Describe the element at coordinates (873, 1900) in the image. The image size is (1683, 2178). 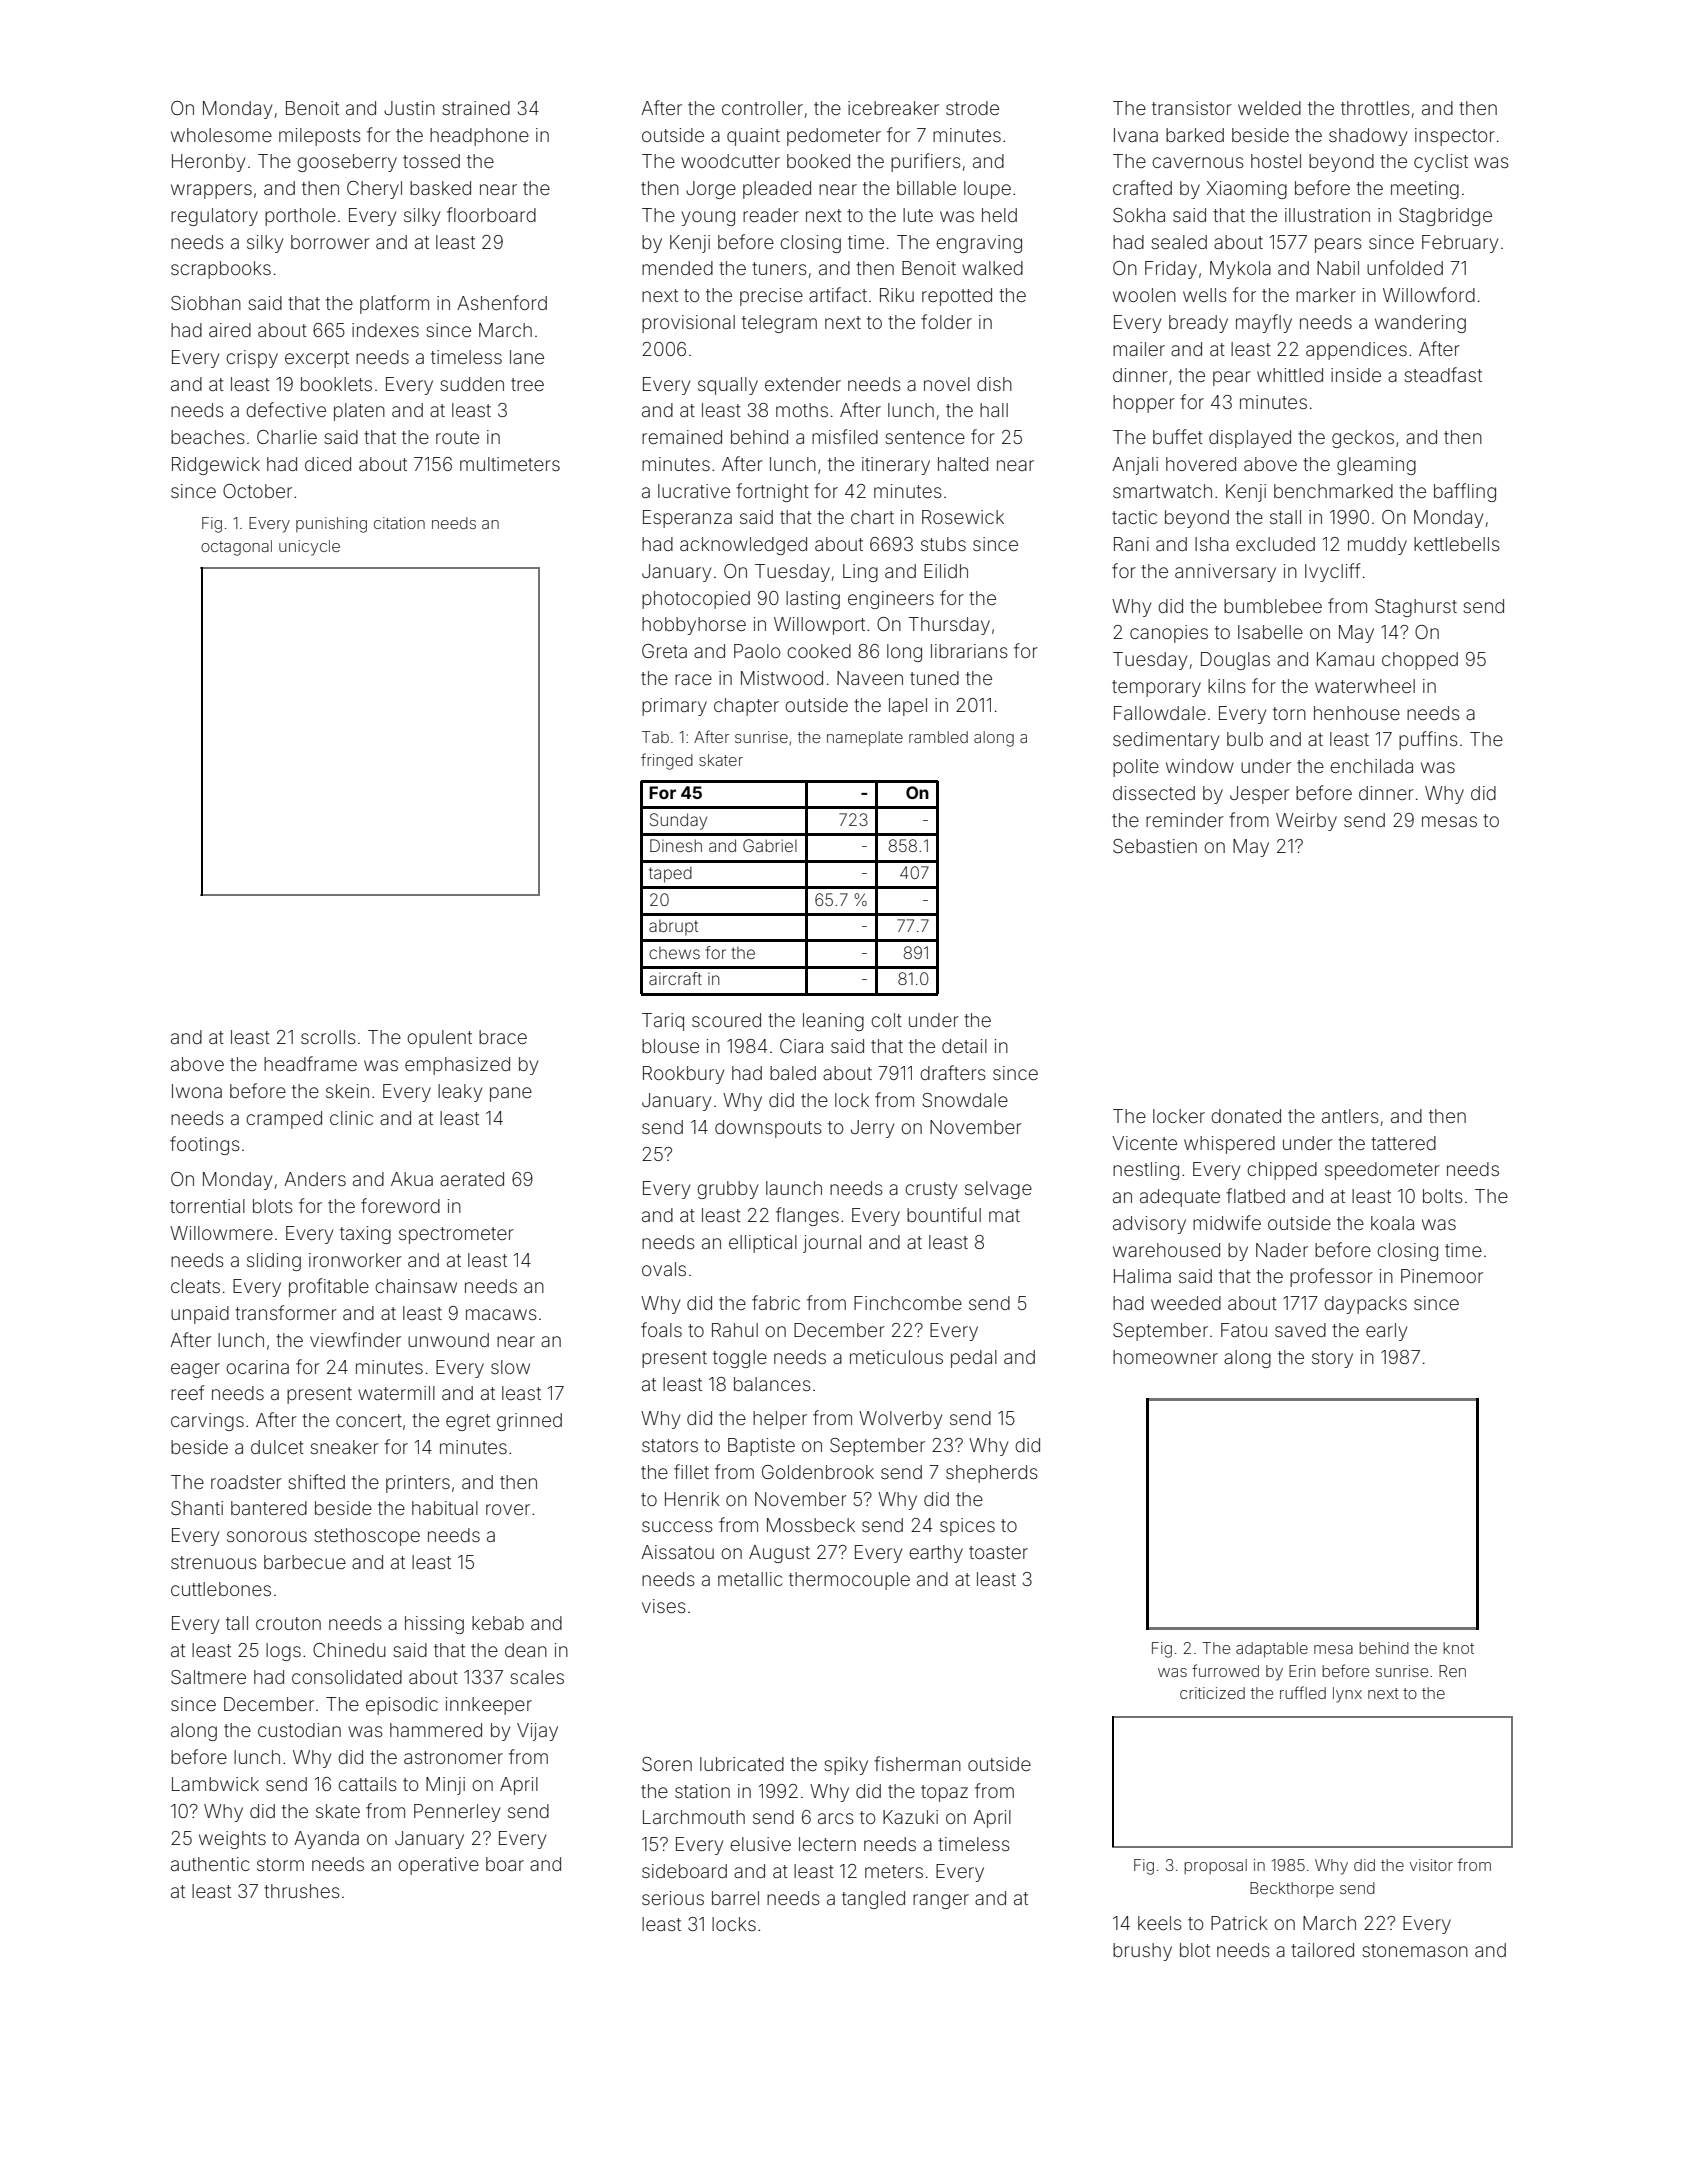
I see `tangled` at that location.
